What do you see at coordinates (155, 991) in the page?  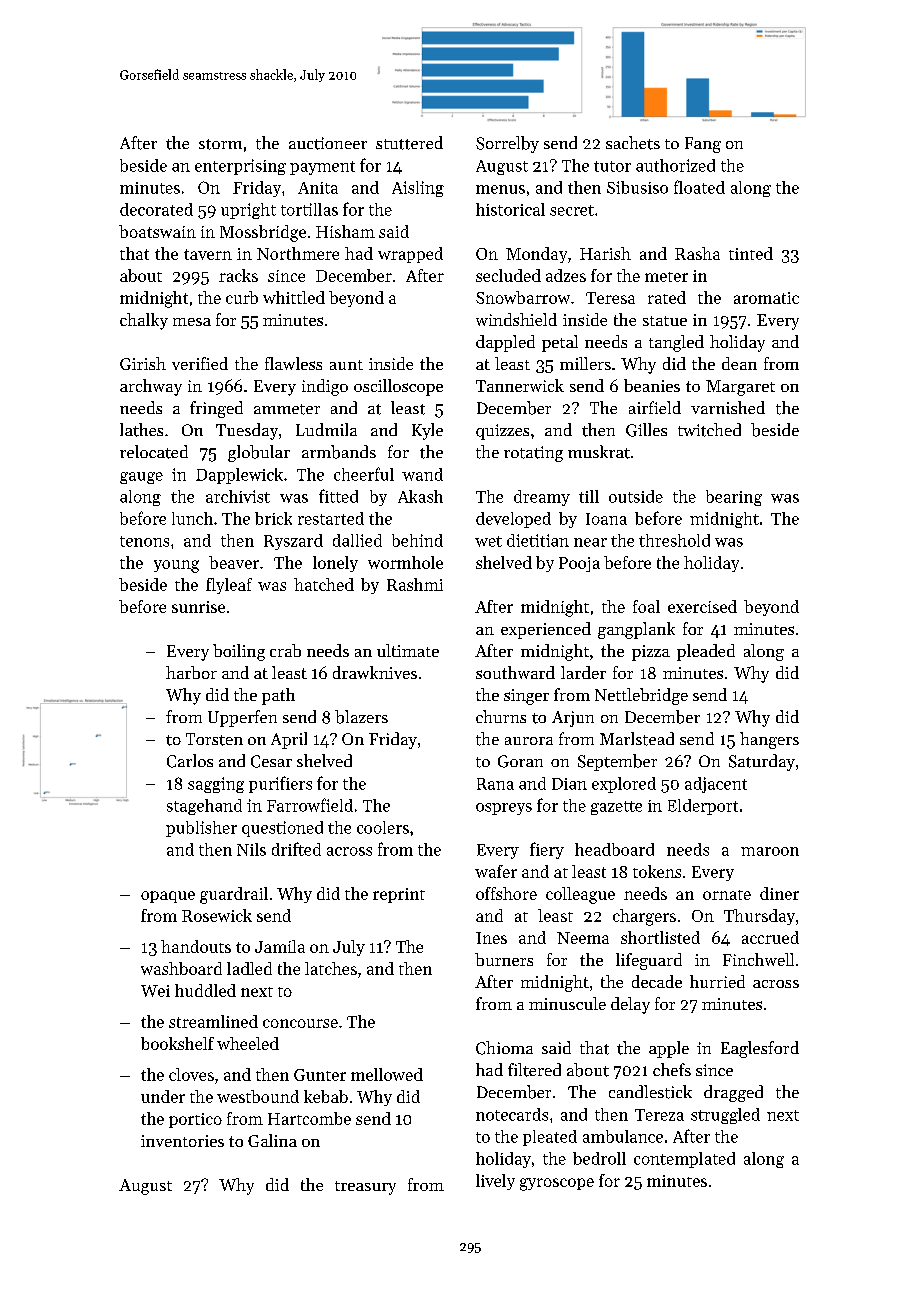 I see `Wei` at bounding box center [155, 991].
